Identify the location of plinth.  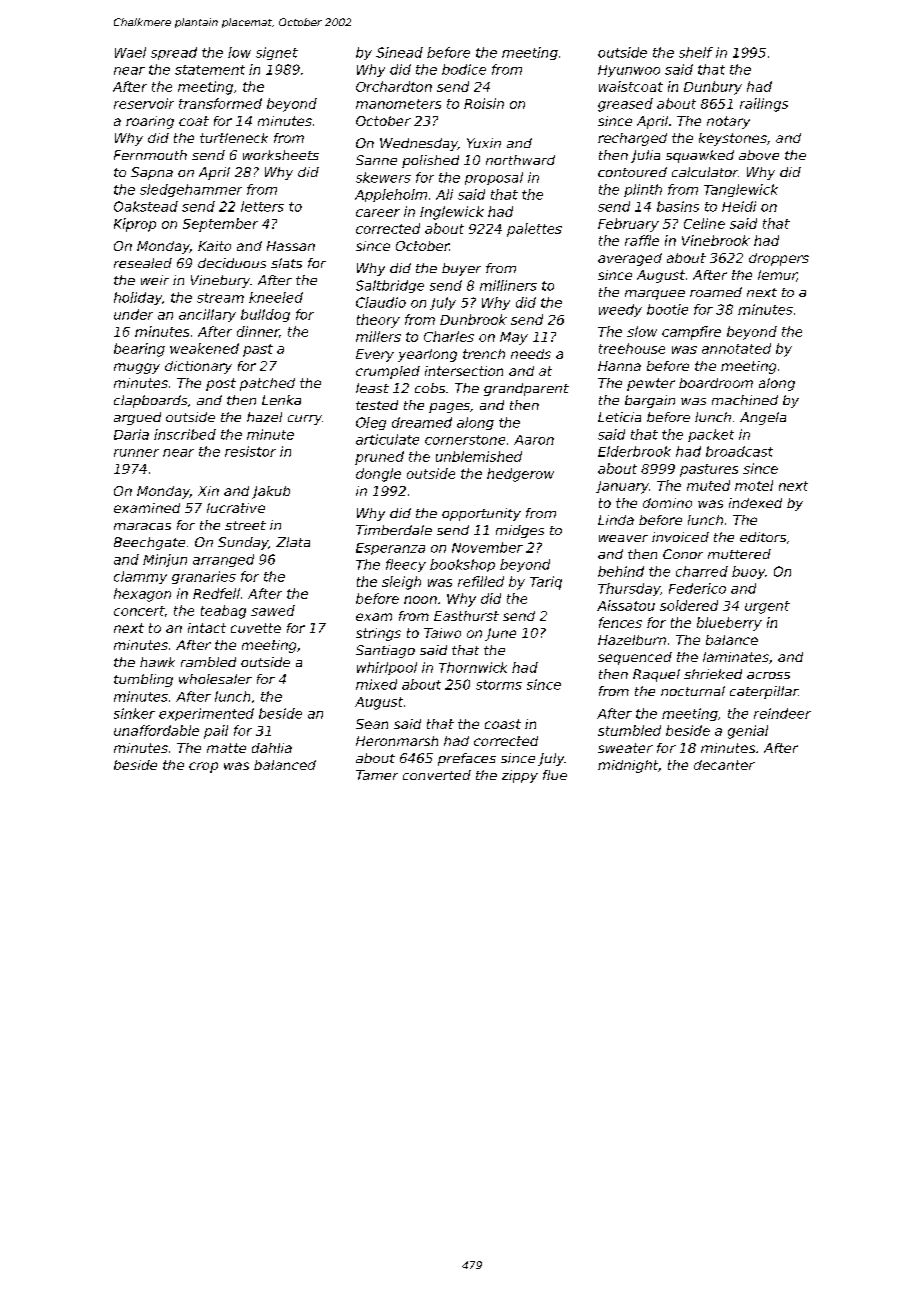
(643, 190).
